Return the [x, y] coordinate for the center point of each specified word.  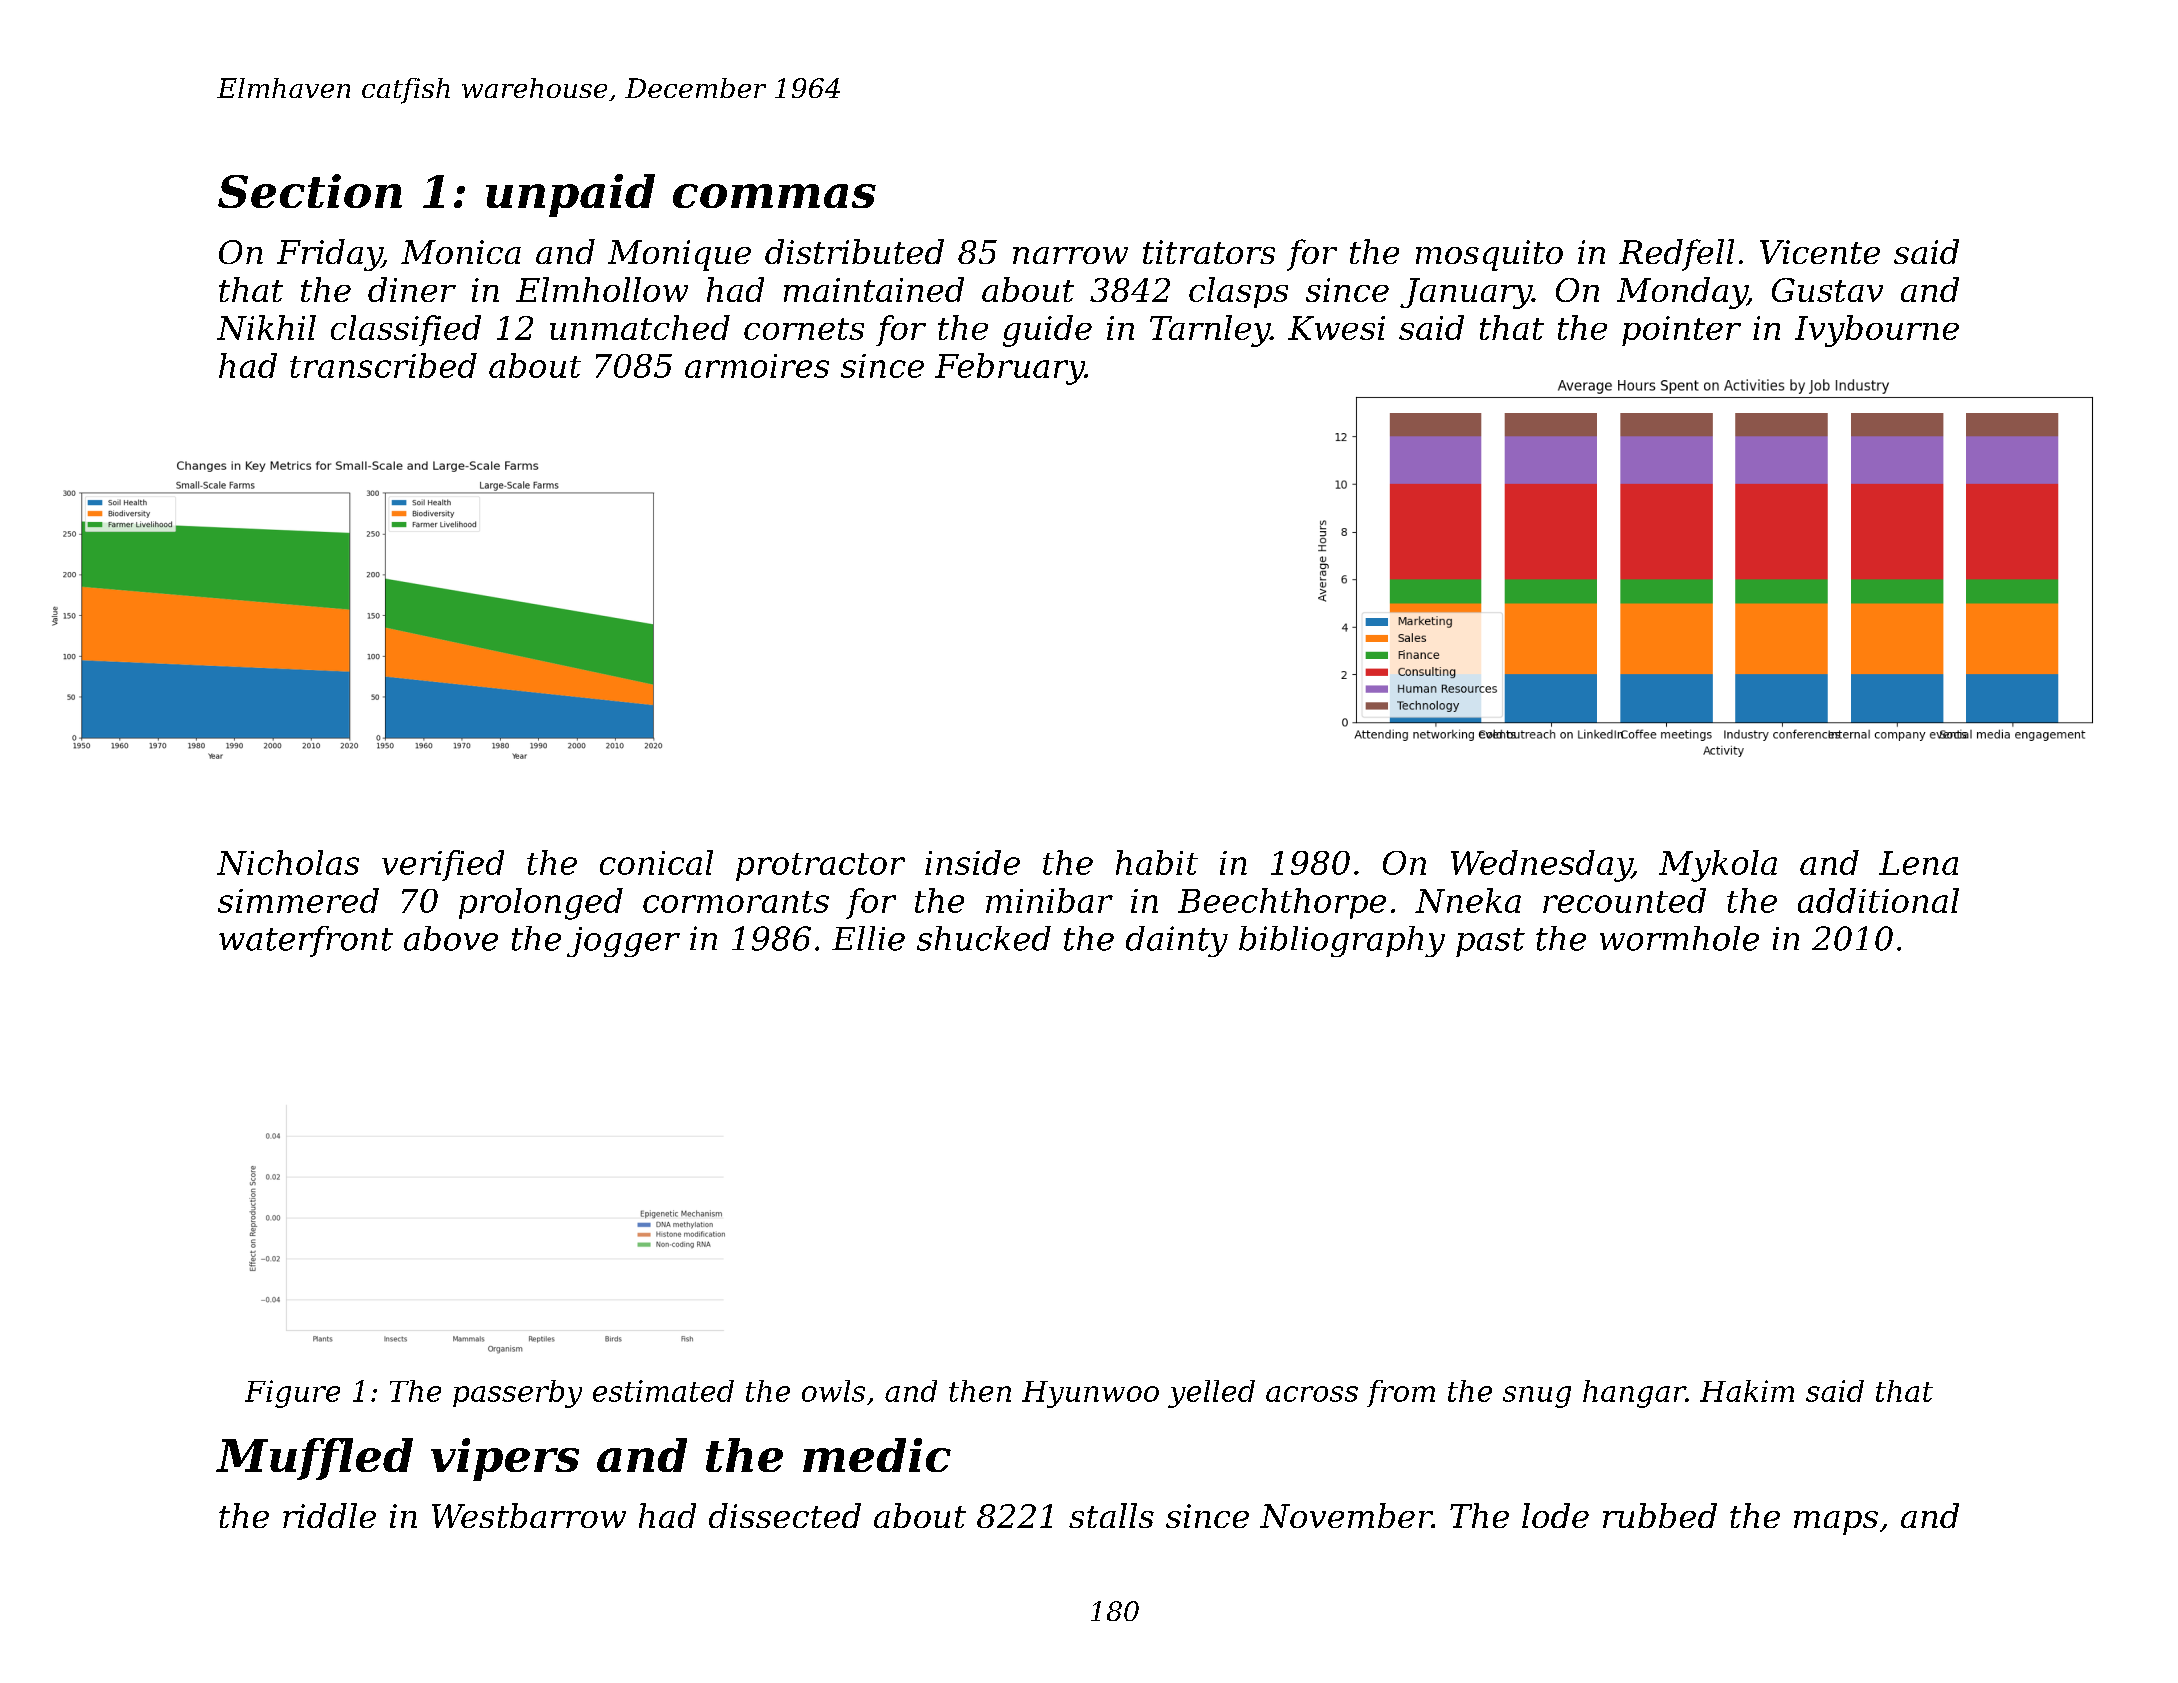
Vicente [1820, 252]
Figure [292, 1394]
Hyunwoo [1090, 1394]
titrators [1209, 252]
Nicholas [288, 862]
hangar [1634, 1394]
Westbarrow [529, 1515]
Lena [1918, 863]
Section [310, 191]
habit [1157, 862]
